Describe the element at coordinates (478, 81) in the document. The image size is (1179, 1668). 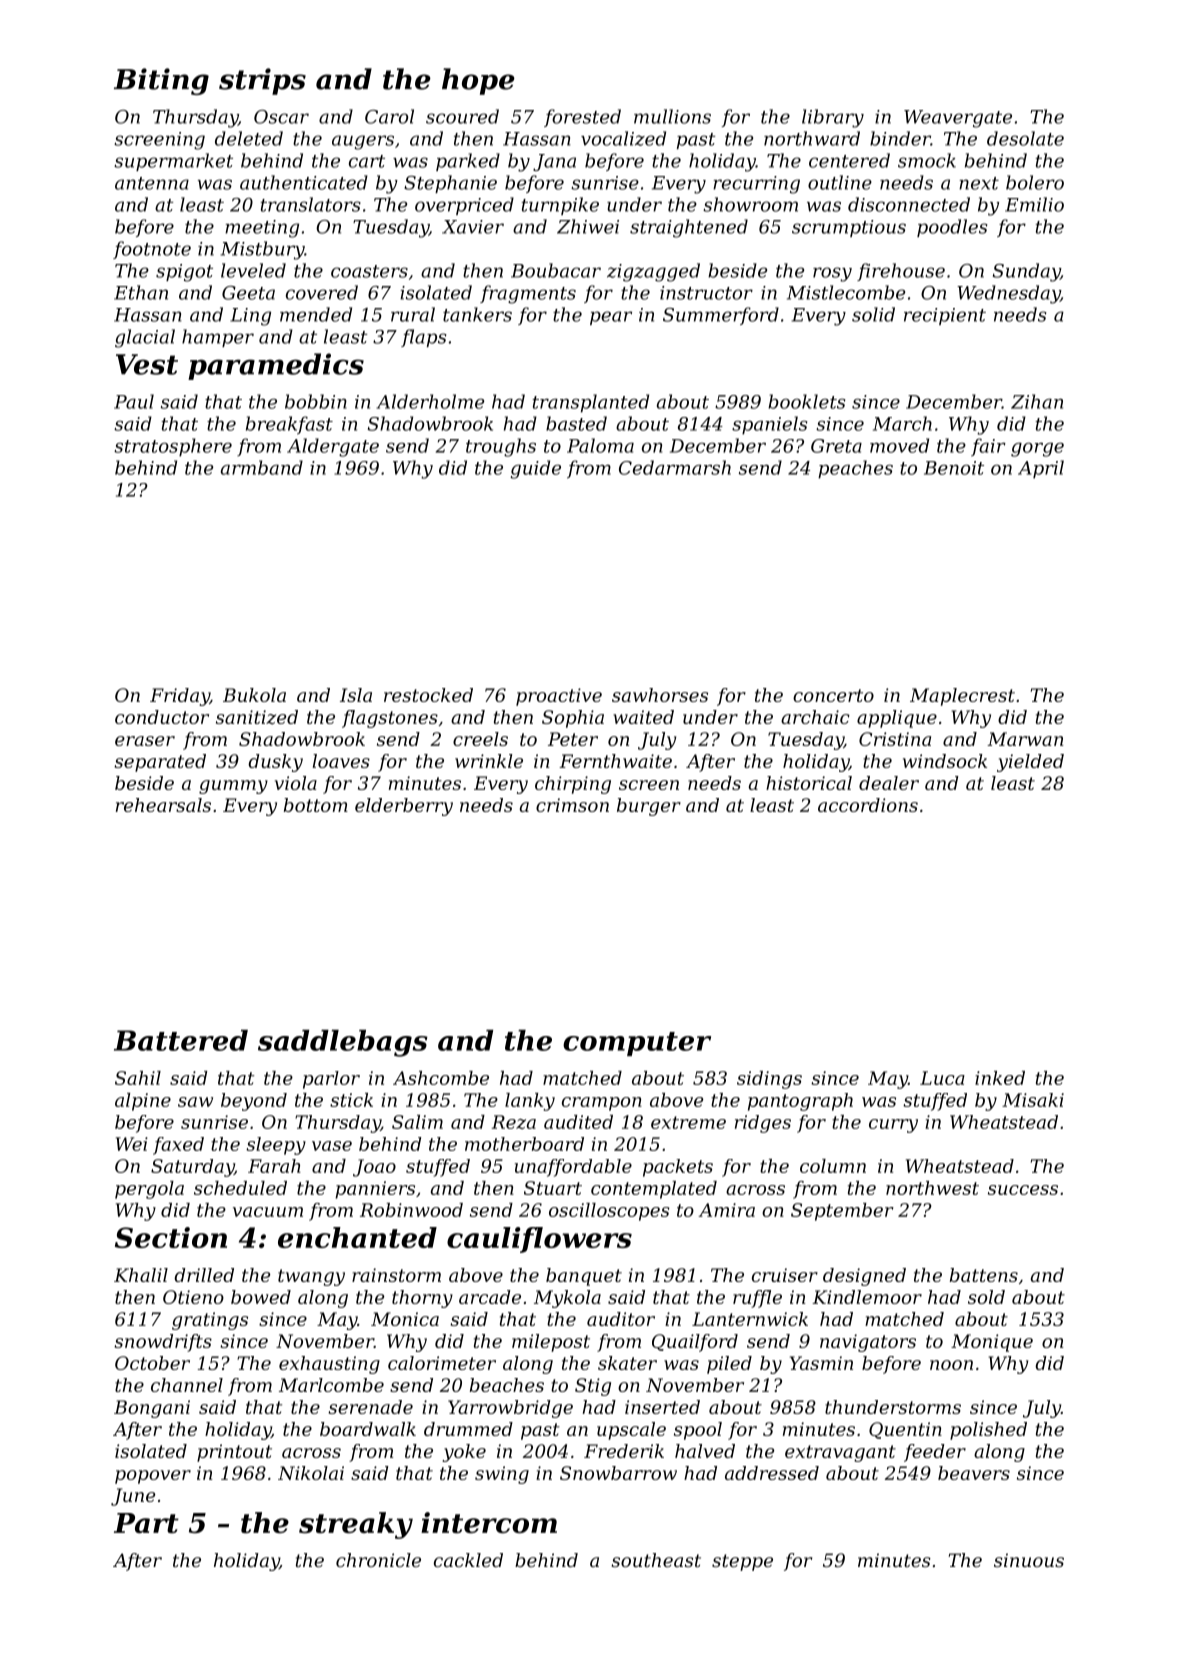
I see `hope` at that location.
